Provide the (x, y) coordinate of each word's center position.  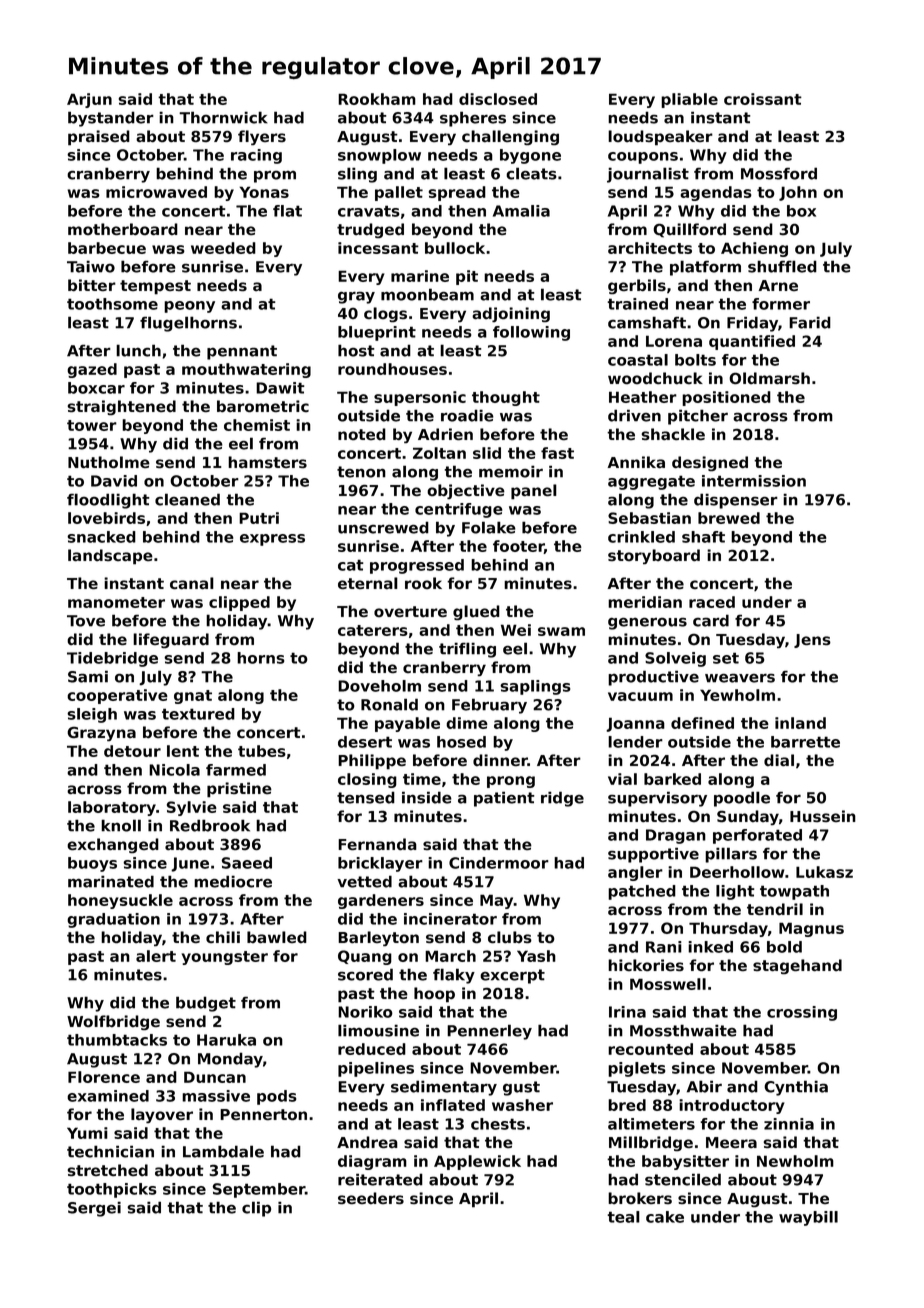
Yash (536, 956)
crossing (802, 1013)
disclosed (498, 99)
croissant (763, 99)
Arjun (89, 100)
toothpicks (112, 1190)
